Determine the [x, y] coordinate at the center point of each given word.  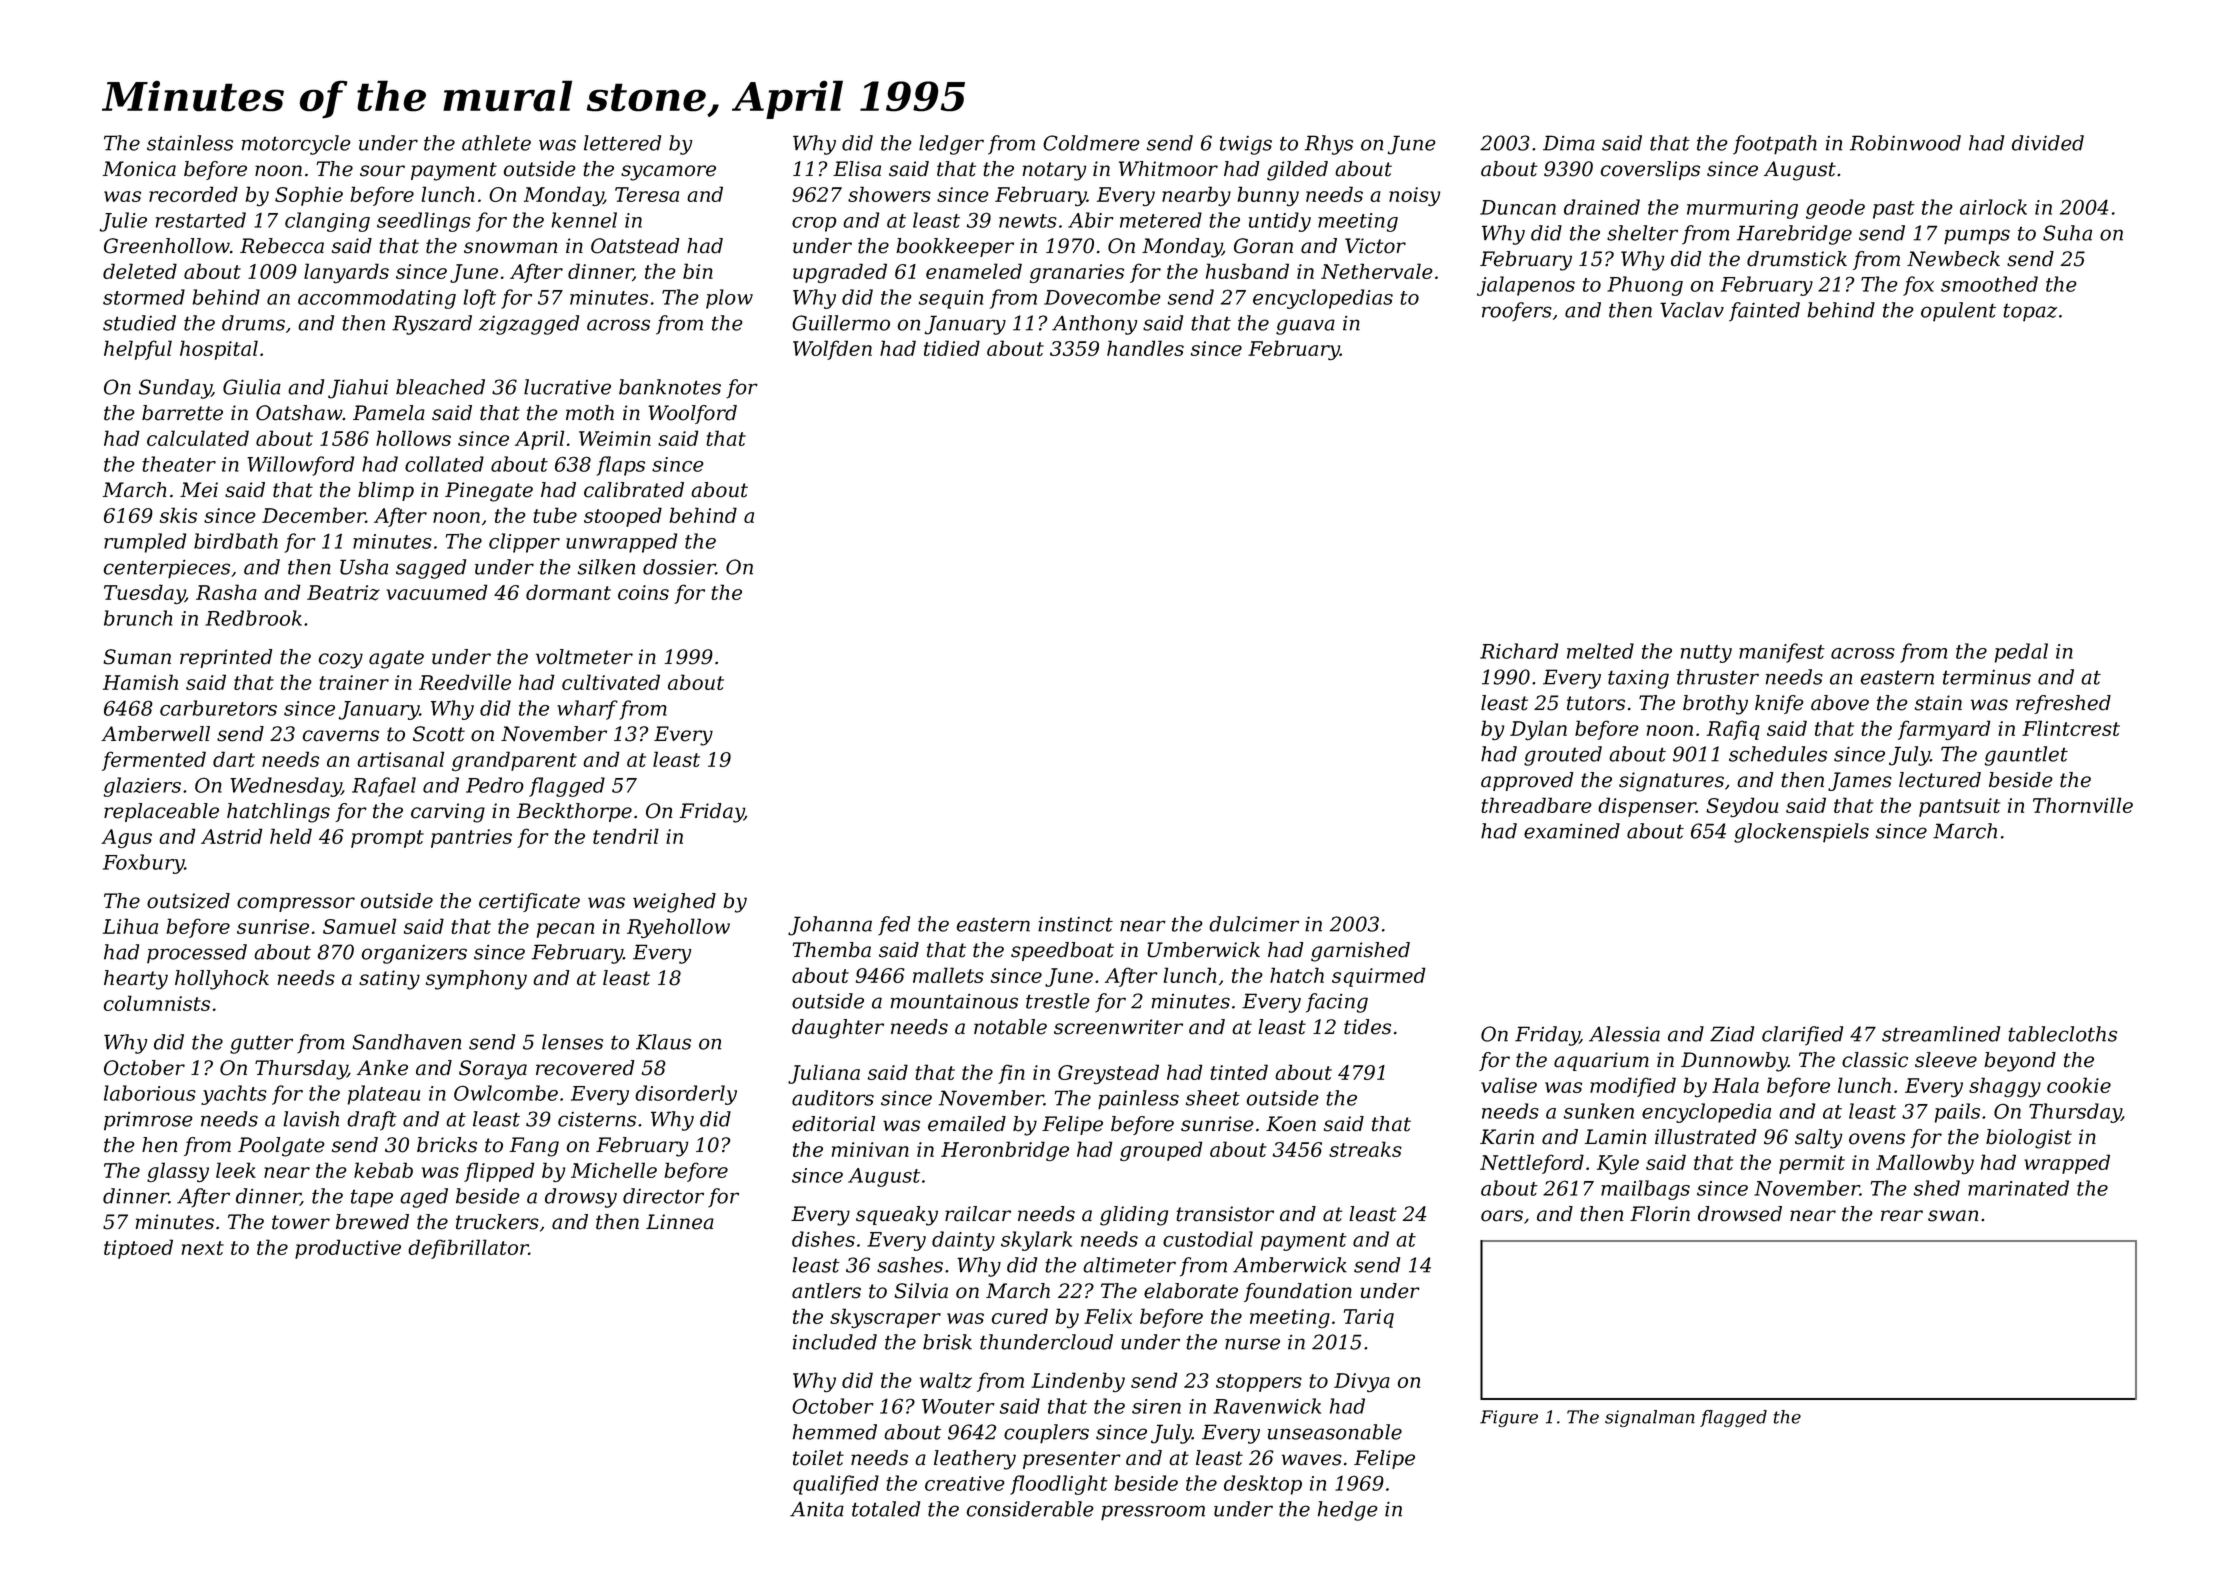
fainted [1764, 312]
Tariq [1369, 1318]
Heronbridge [1005, 1151]
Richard [1519, 651]
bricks [447, 1145]
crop [814, 224]
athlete [496, 143]
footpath [1775, 145]
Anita [817, 1509]
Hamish [140, 682]
